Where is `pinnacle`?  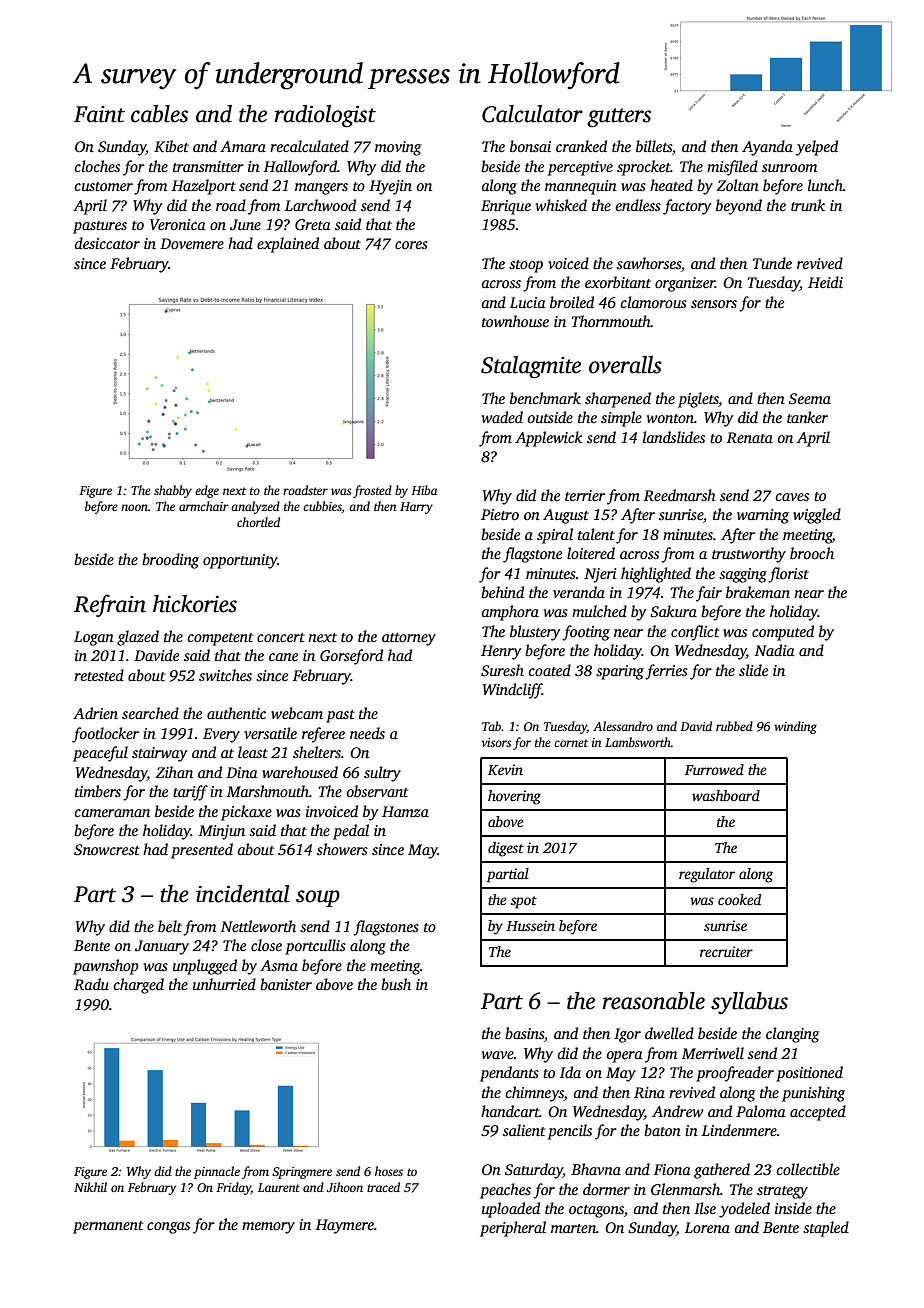
pinnacle is located at coordinates (217, 1172).
